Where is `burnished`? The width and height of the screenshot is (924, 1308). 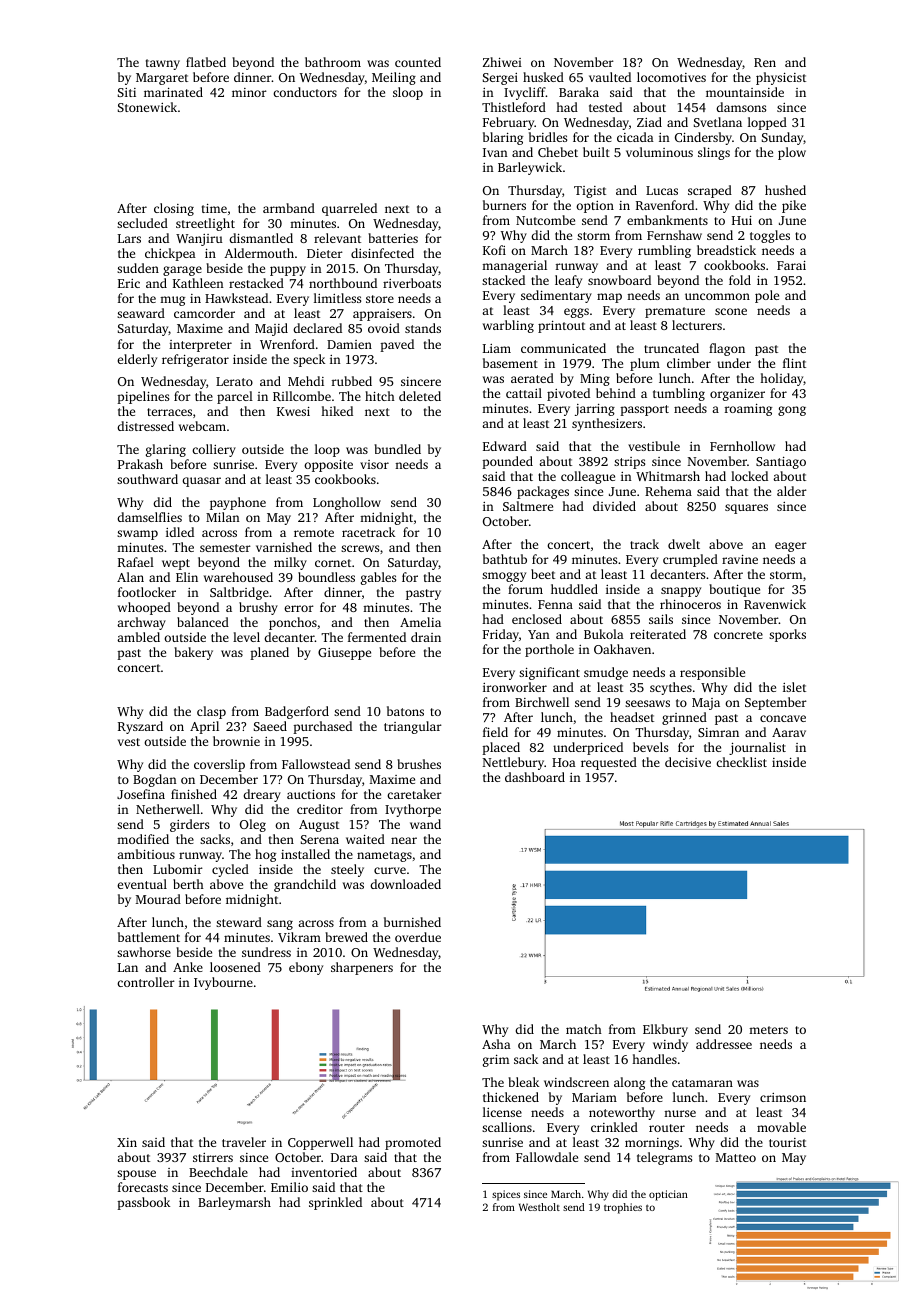
burnished is located at coordinates (412, 922).
